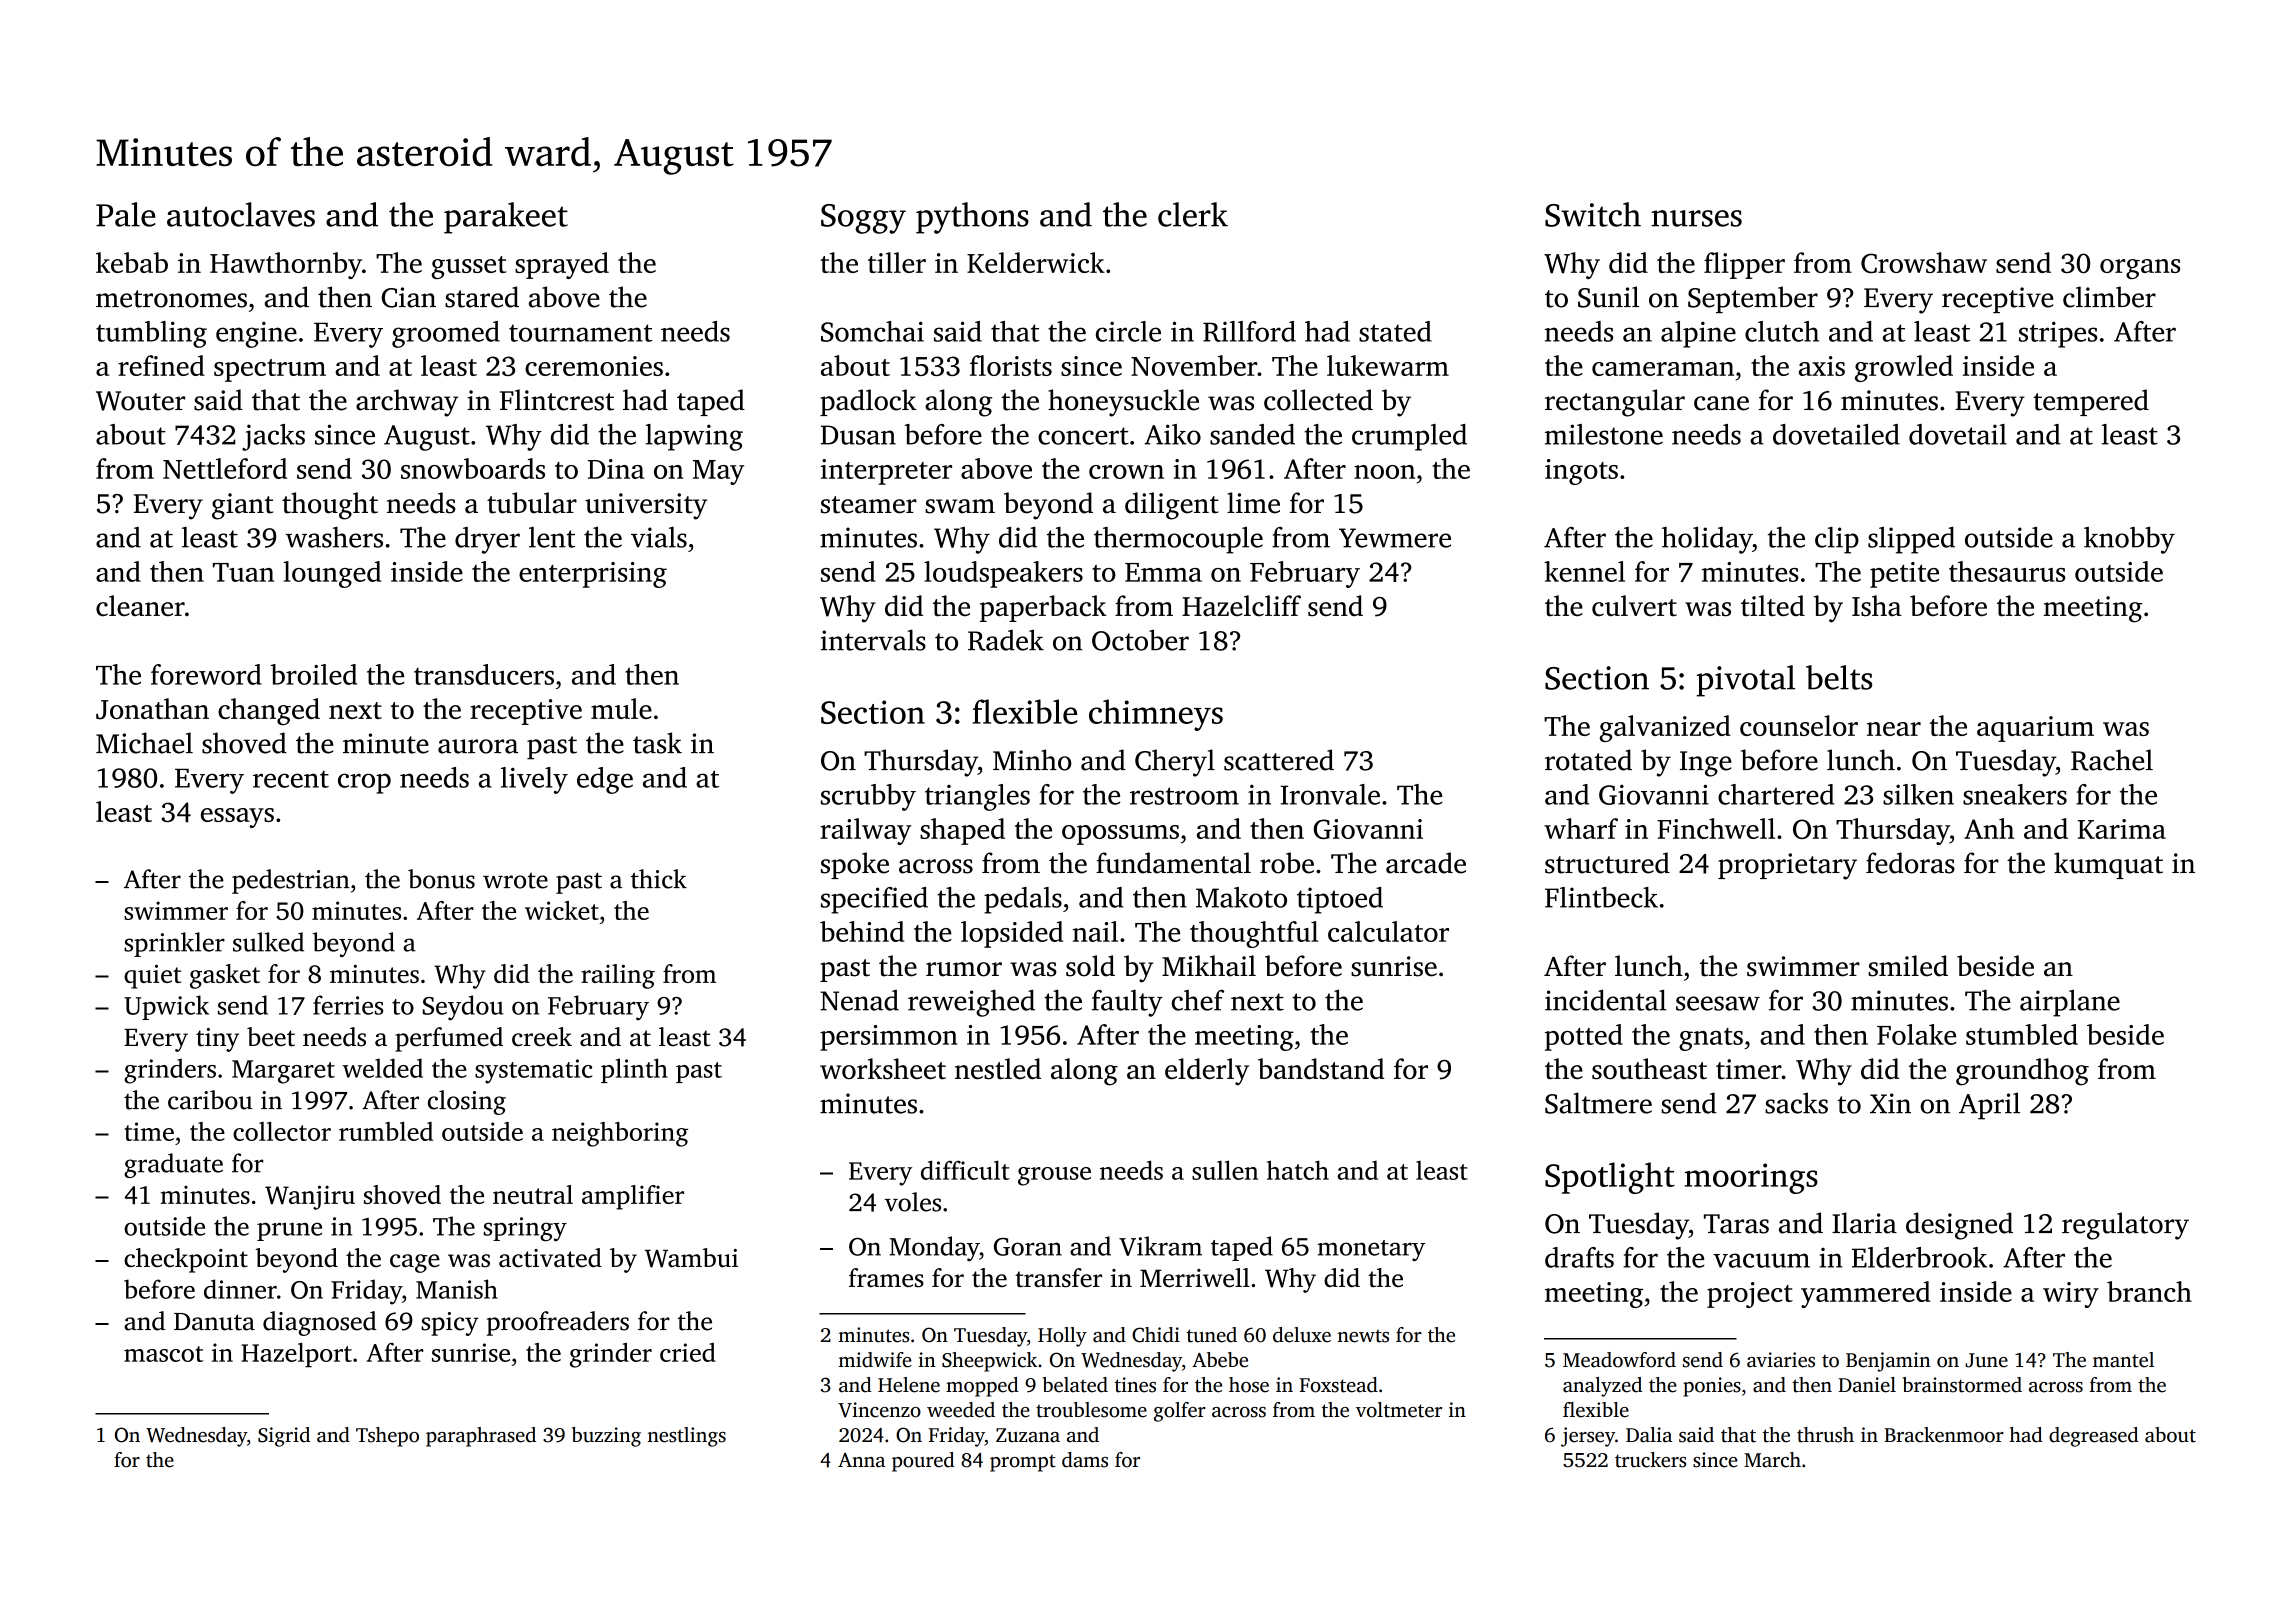  Describe the element at coordinates (2108, 865) in the screenshot. I see `kumquat` at that location.
